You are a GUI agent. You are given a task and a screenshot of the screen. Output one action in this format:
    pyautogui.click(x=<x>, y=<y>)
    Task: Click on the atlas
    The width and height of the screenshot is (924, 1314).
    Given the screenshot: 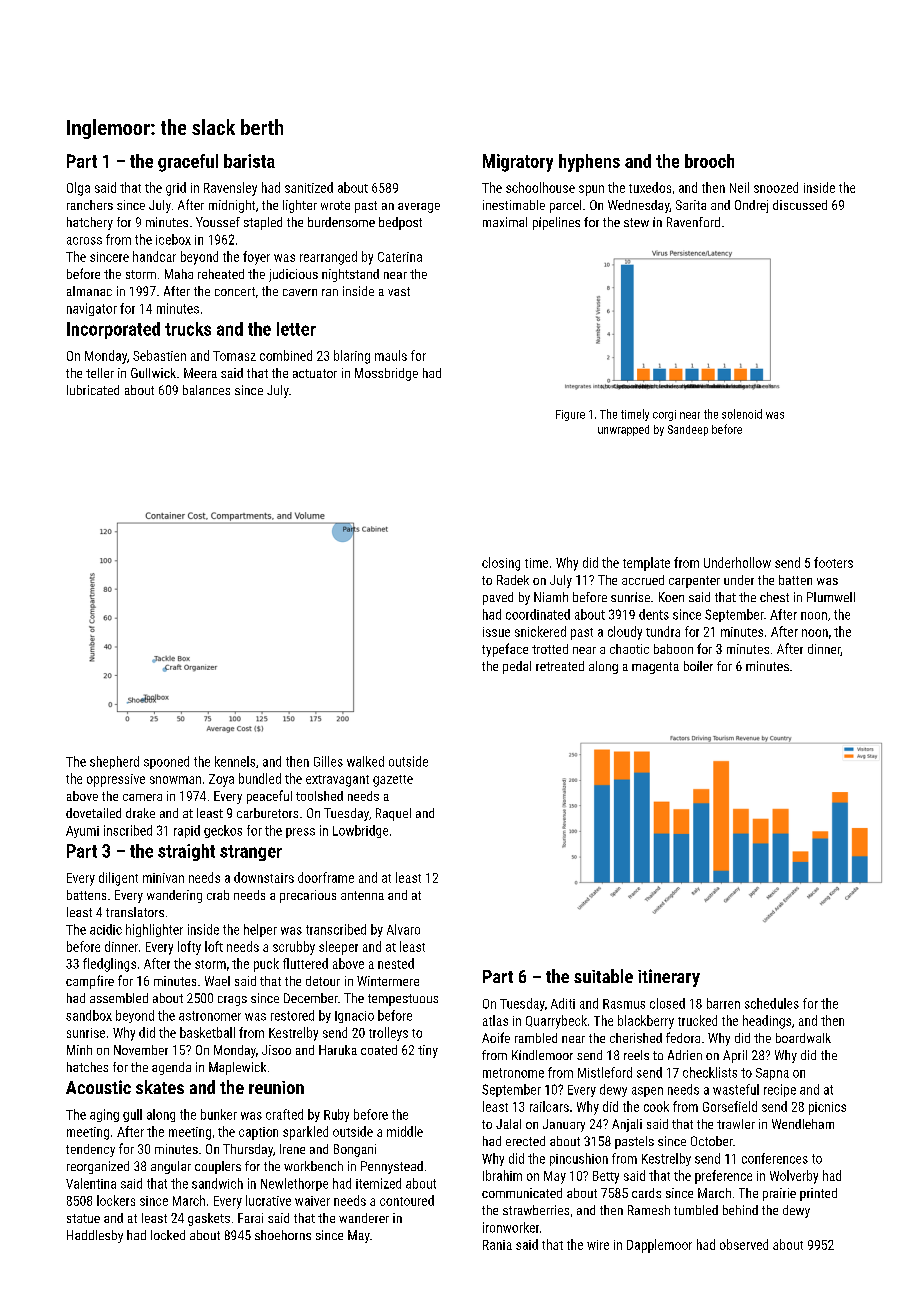 What is the action you would take?
    pyautogui.click(x=495, y=1020)
